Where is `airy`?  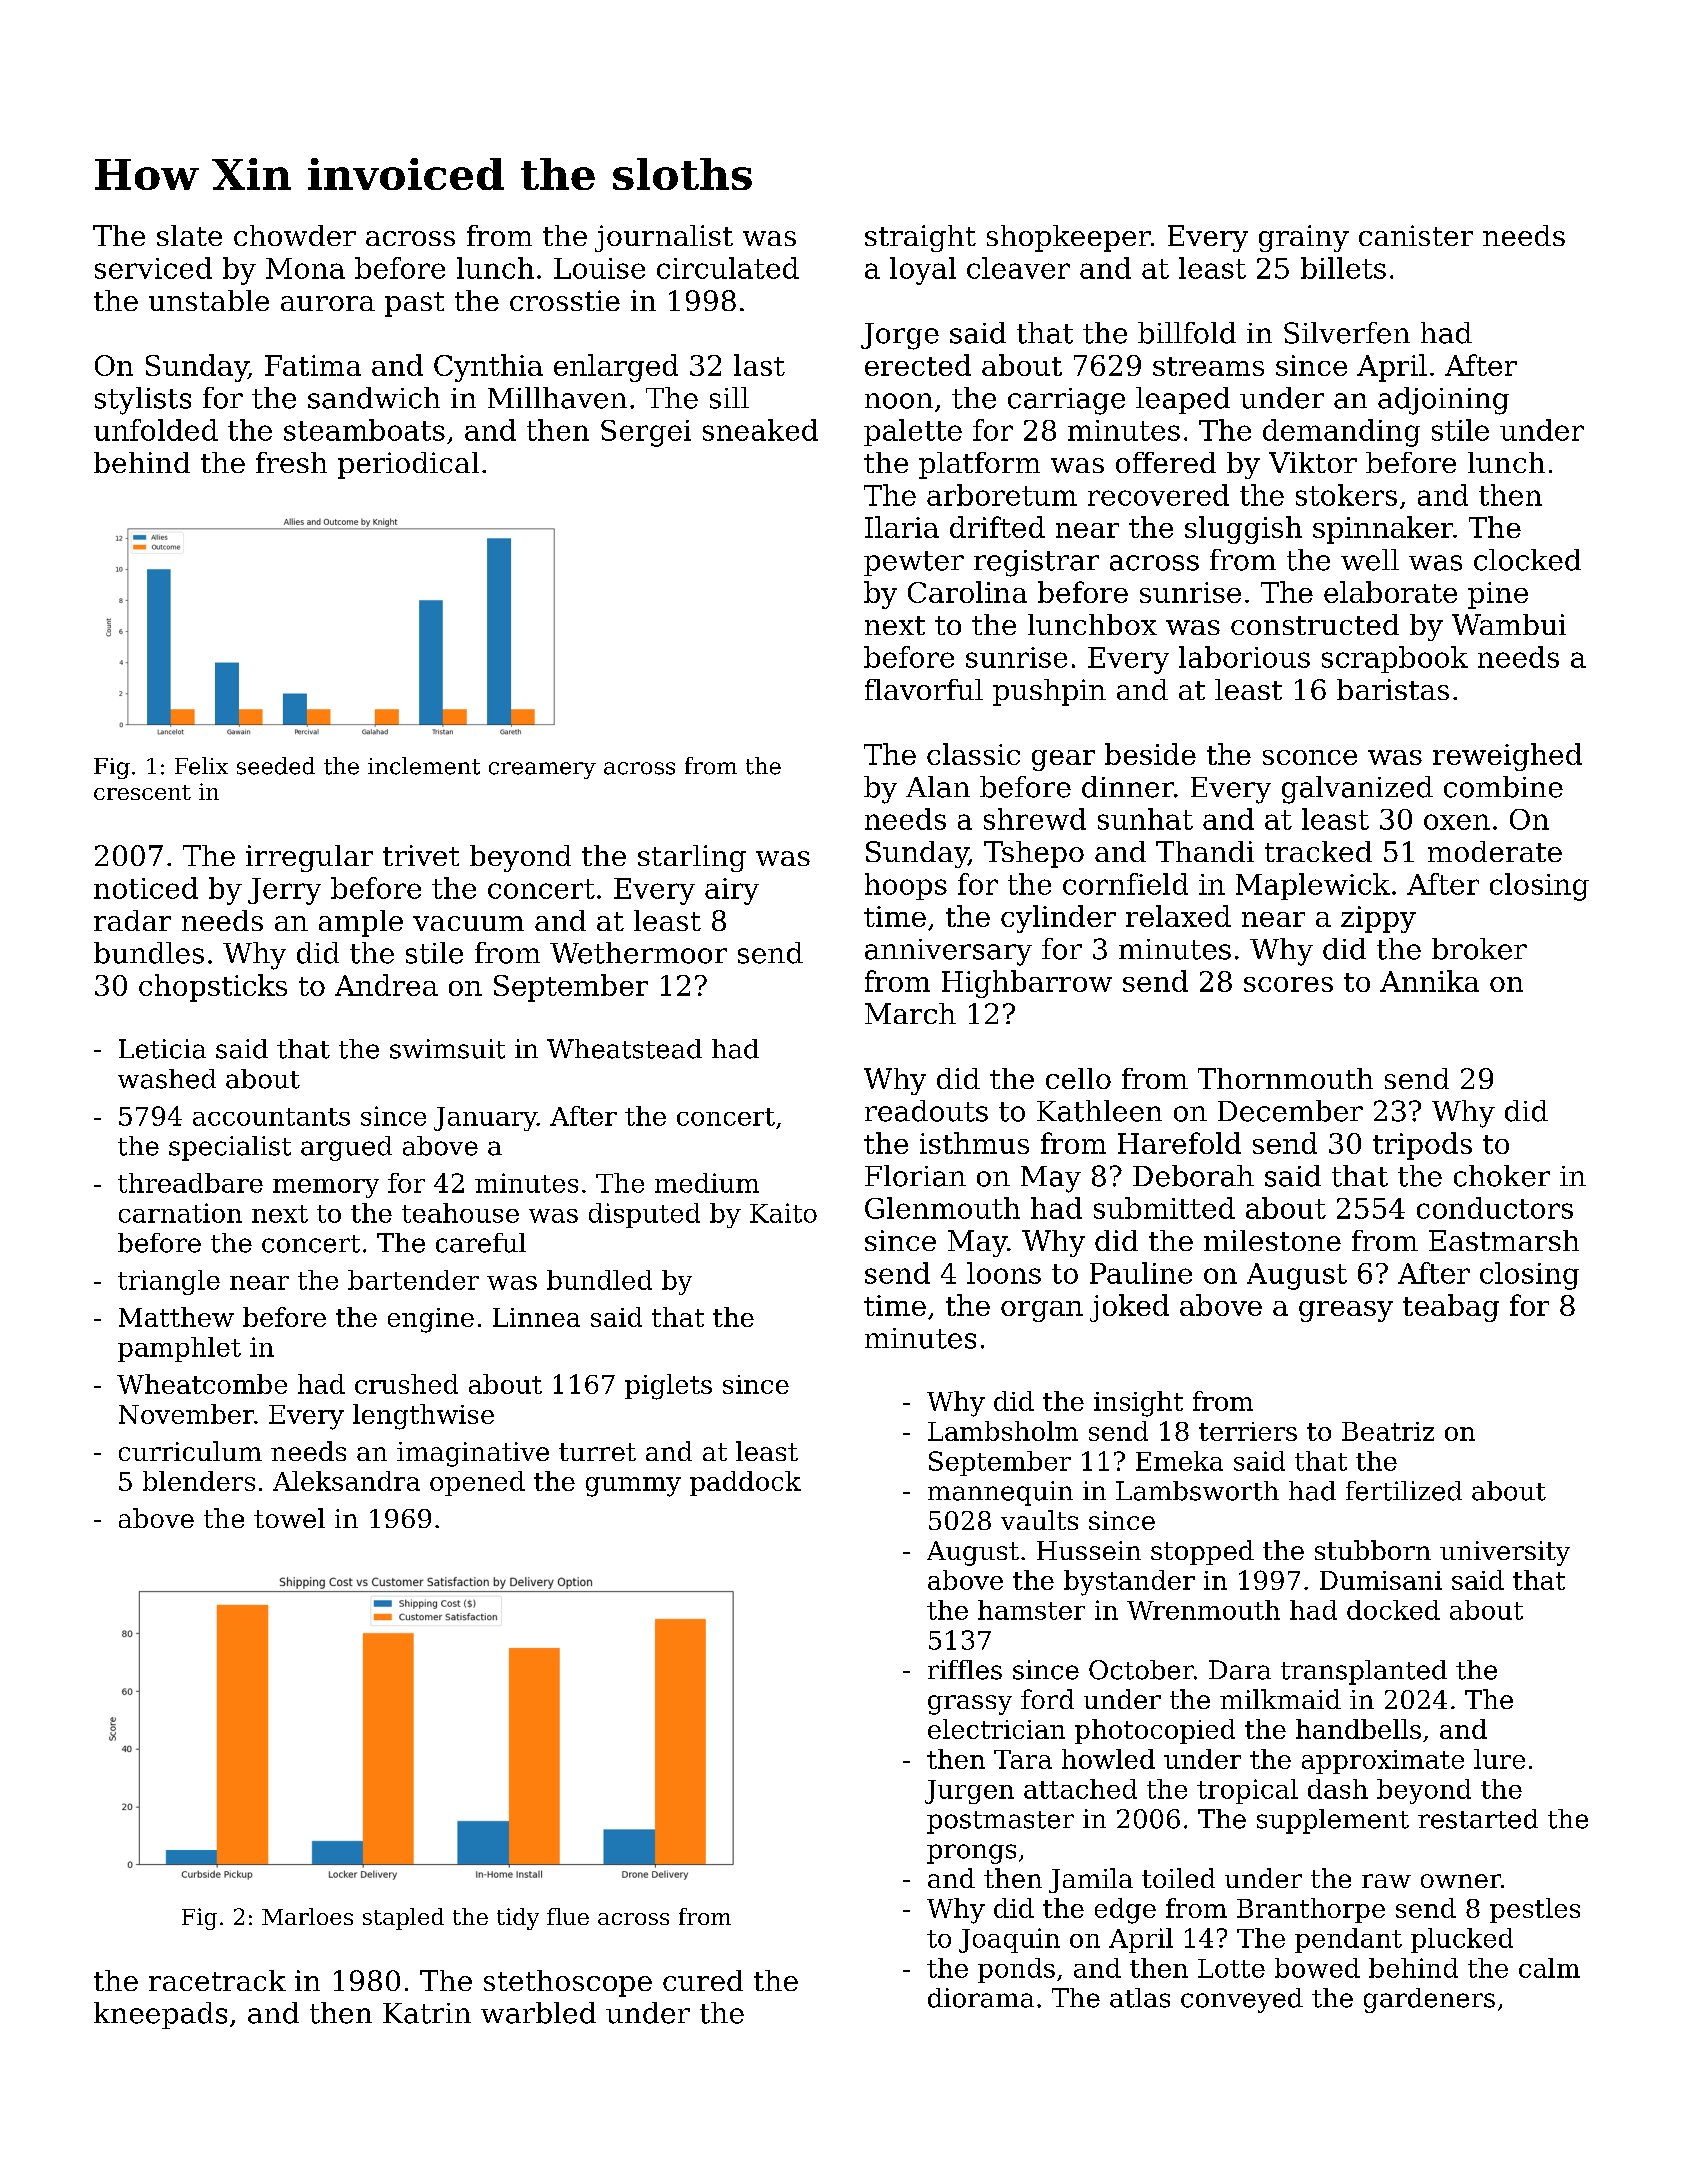
airy is located at coordinates (732, 891).
